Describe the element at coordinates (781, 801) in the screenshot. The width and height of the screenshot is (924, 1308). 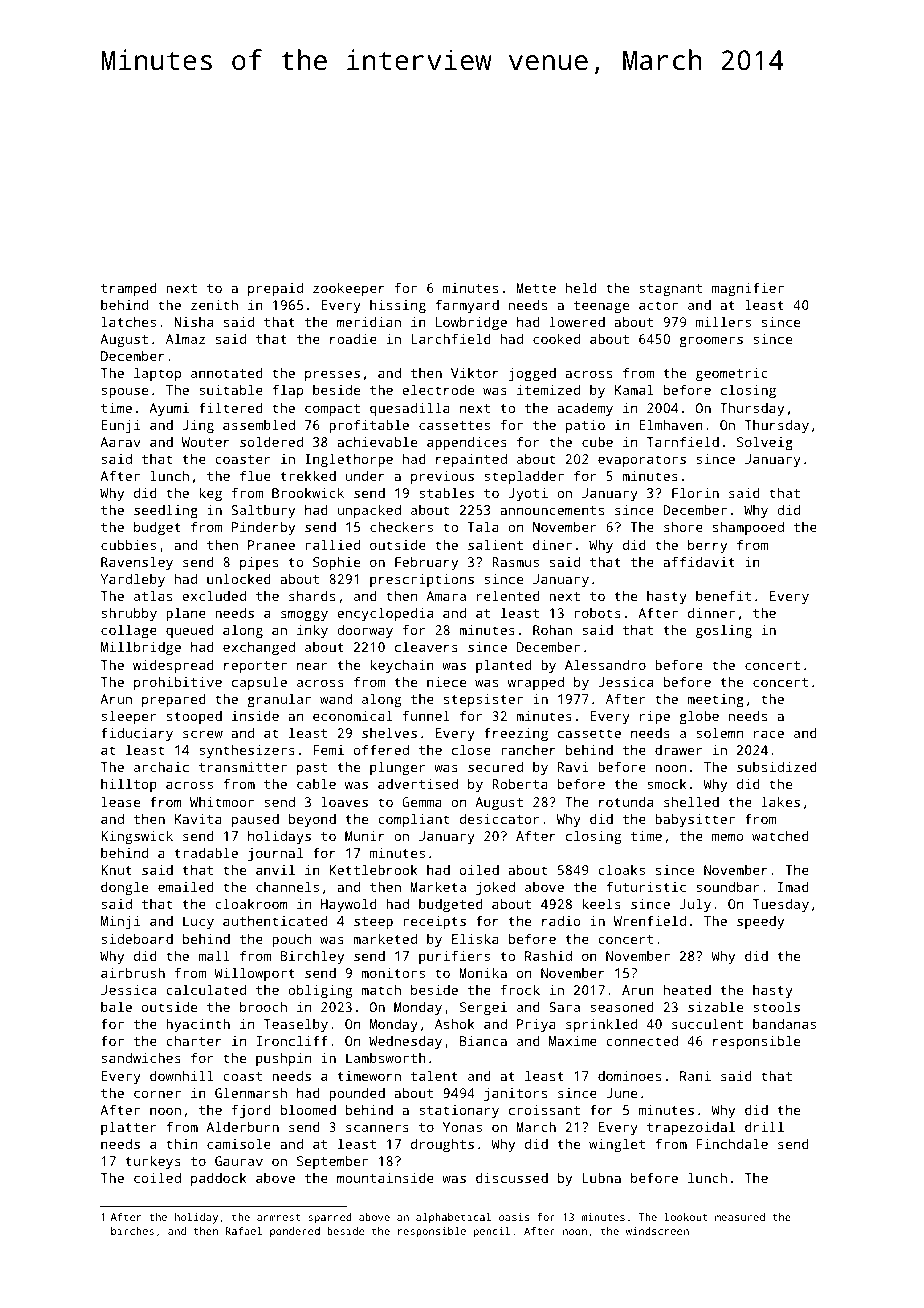
I see `lakes` at that location.
